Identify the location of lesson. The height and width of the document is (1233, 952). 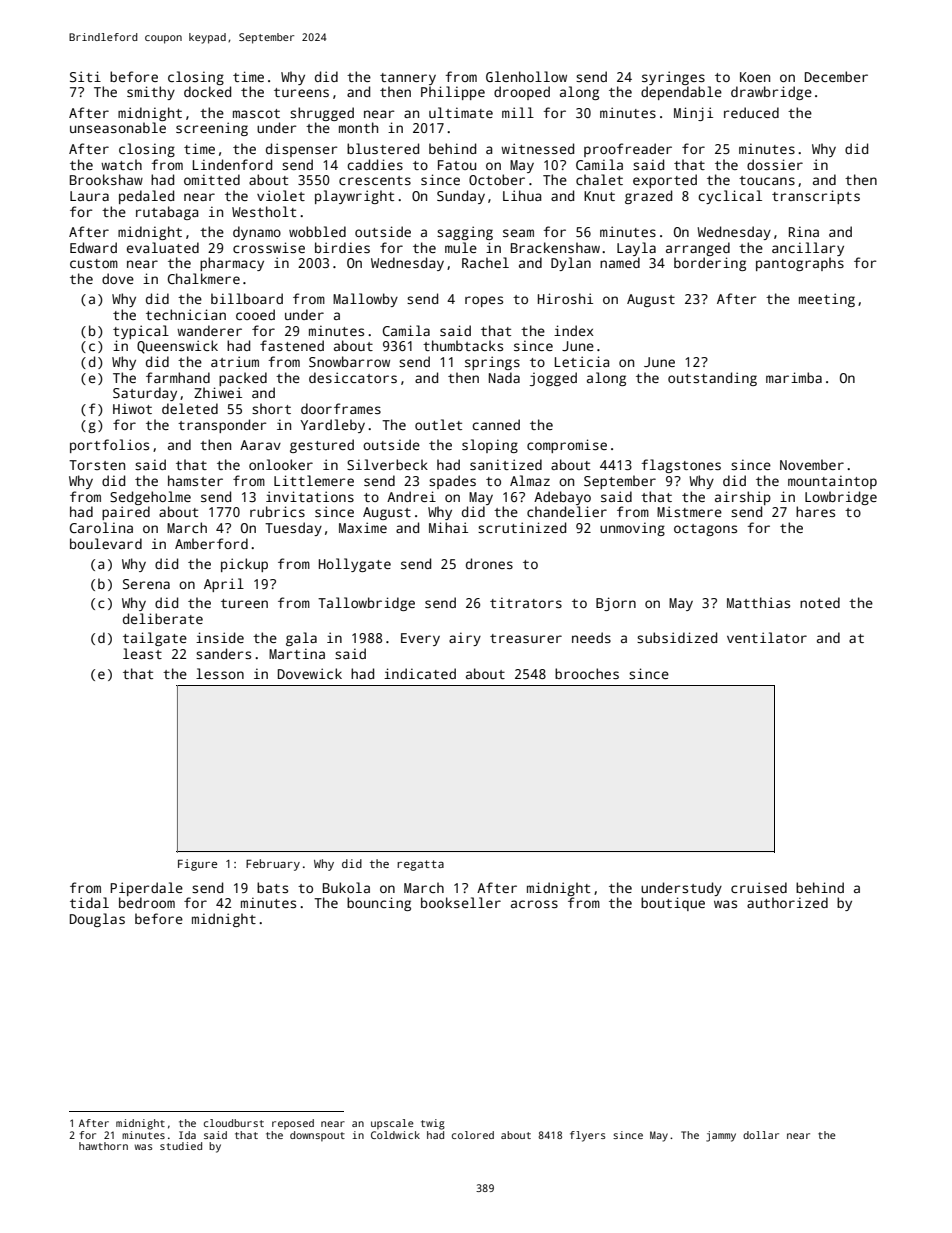
(220, 673).
